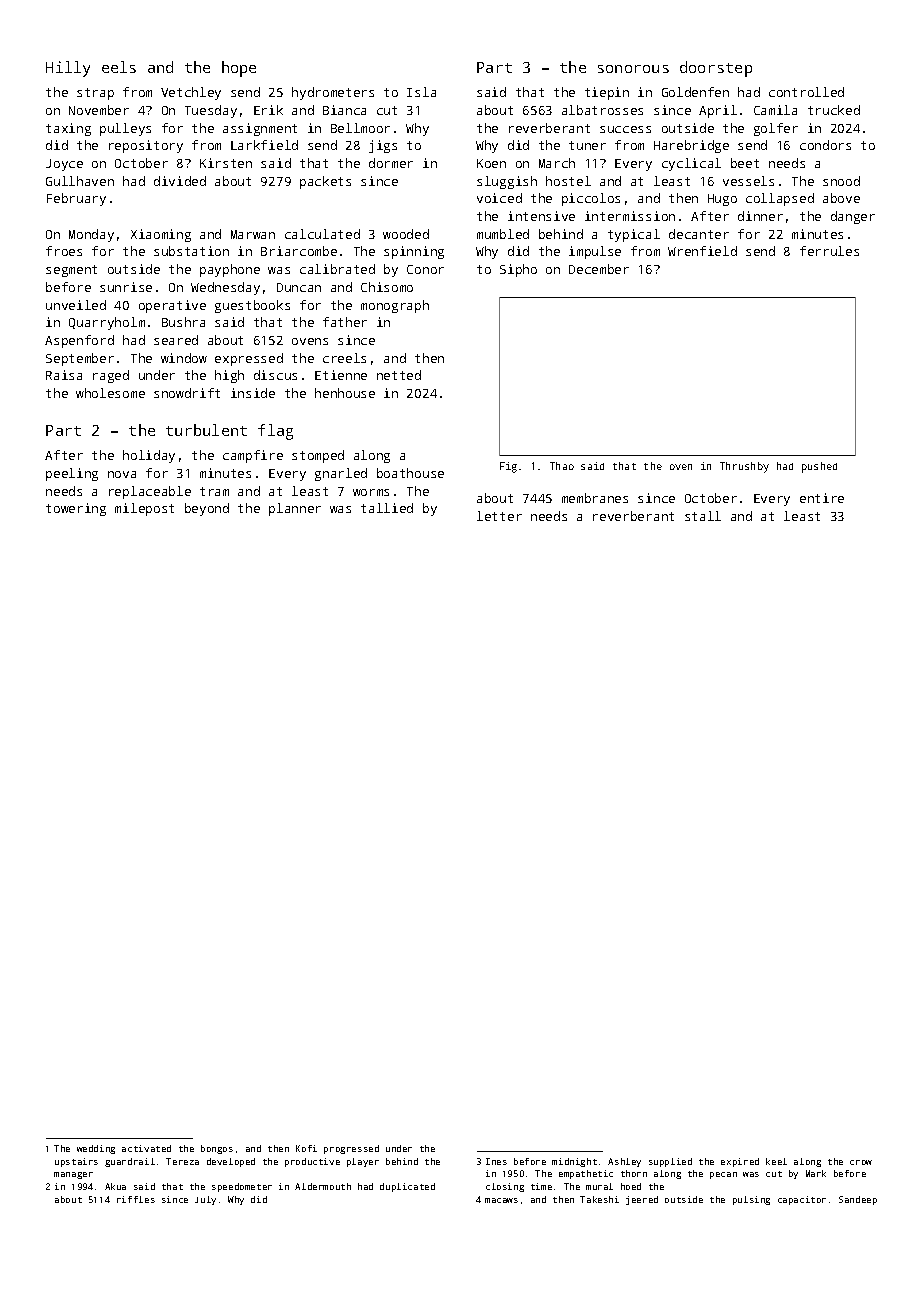 The image size is (924, 1308). Describe the element at coordinates (136, 1199) in the screenshot. I see `riffles` at that location.
